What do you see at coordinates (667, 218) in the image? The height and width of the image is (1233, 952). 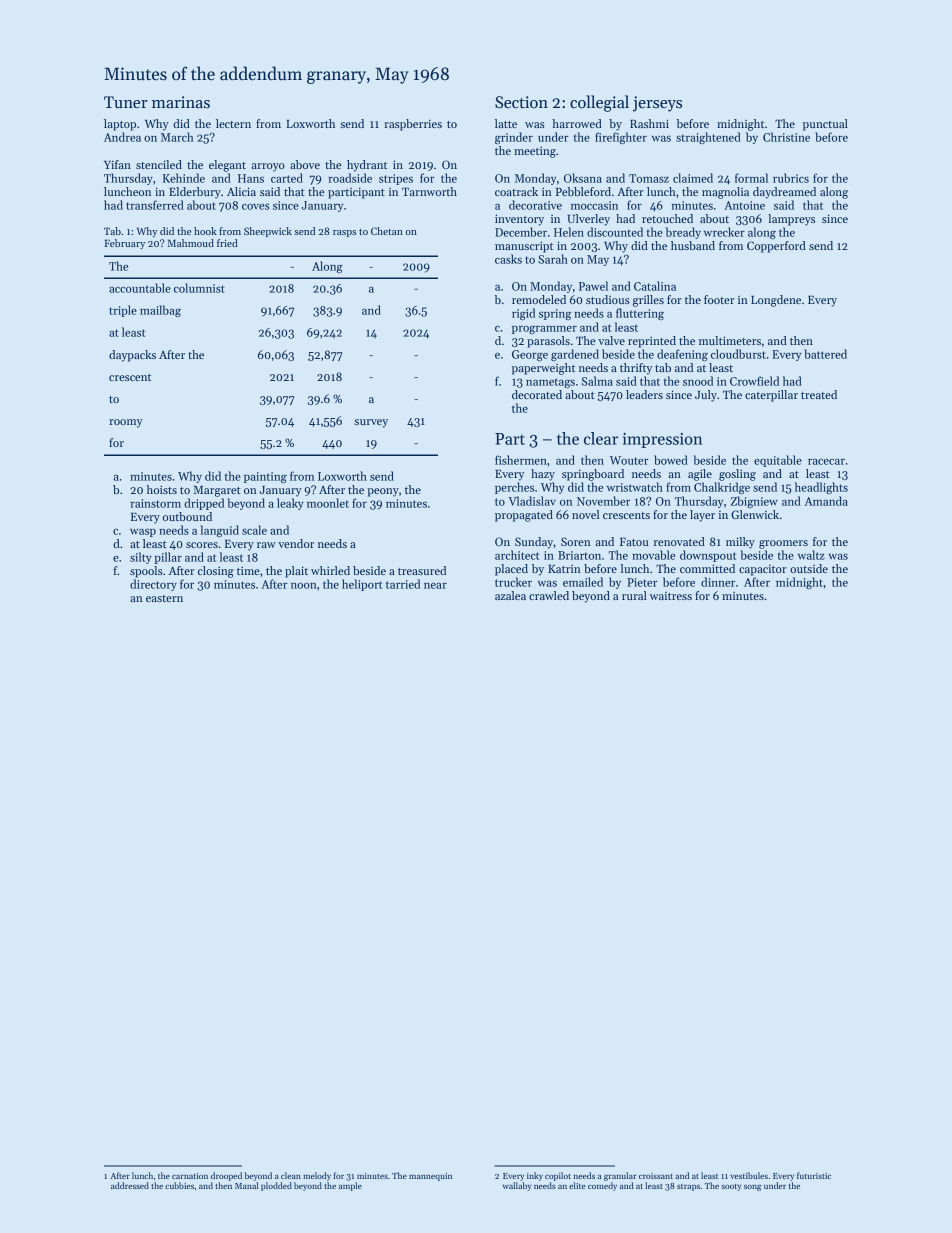 I see `retouched` at bounding box center [667, 218].
